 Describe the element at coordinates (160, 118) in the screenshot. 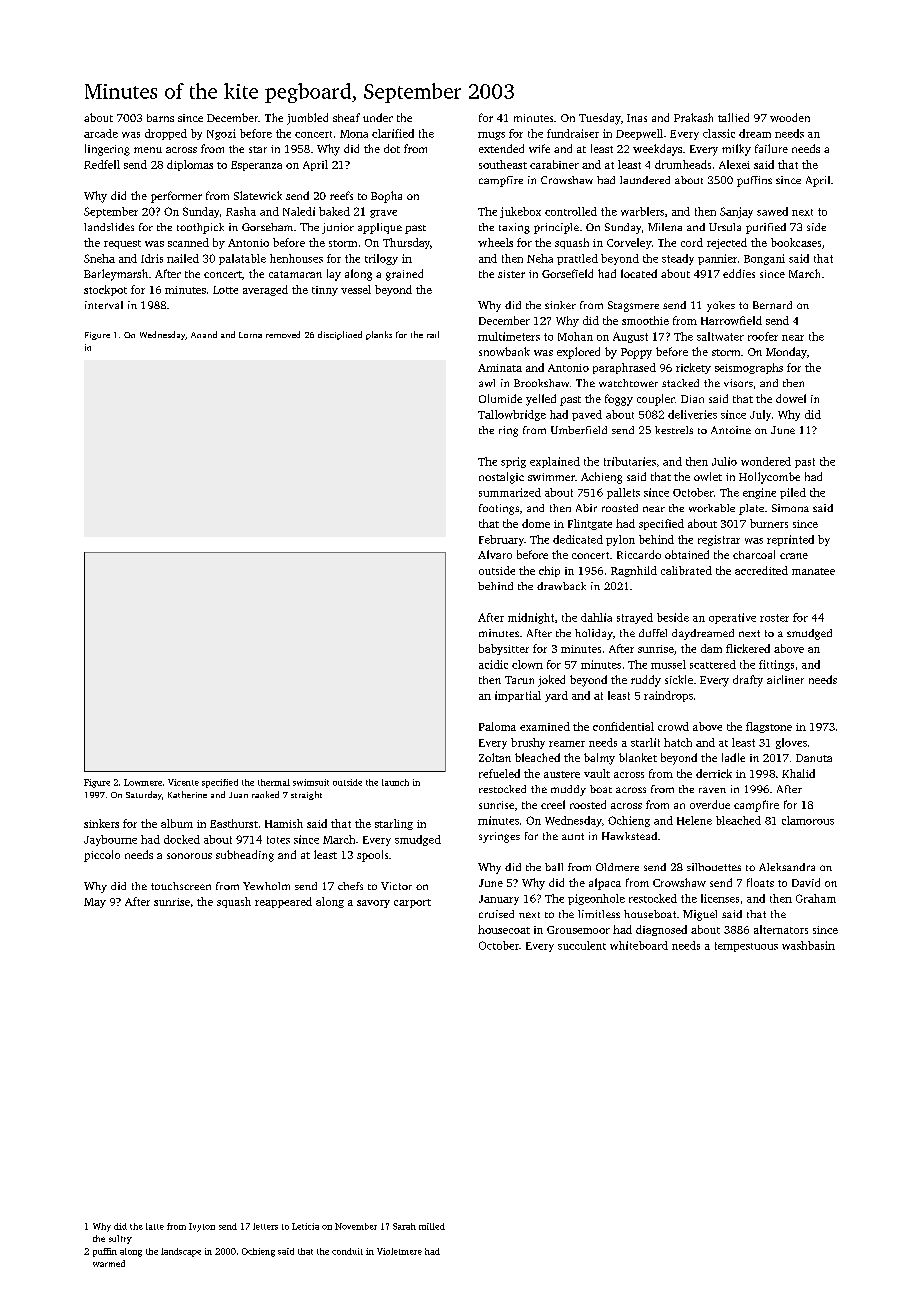

I see `barns` at that location.
